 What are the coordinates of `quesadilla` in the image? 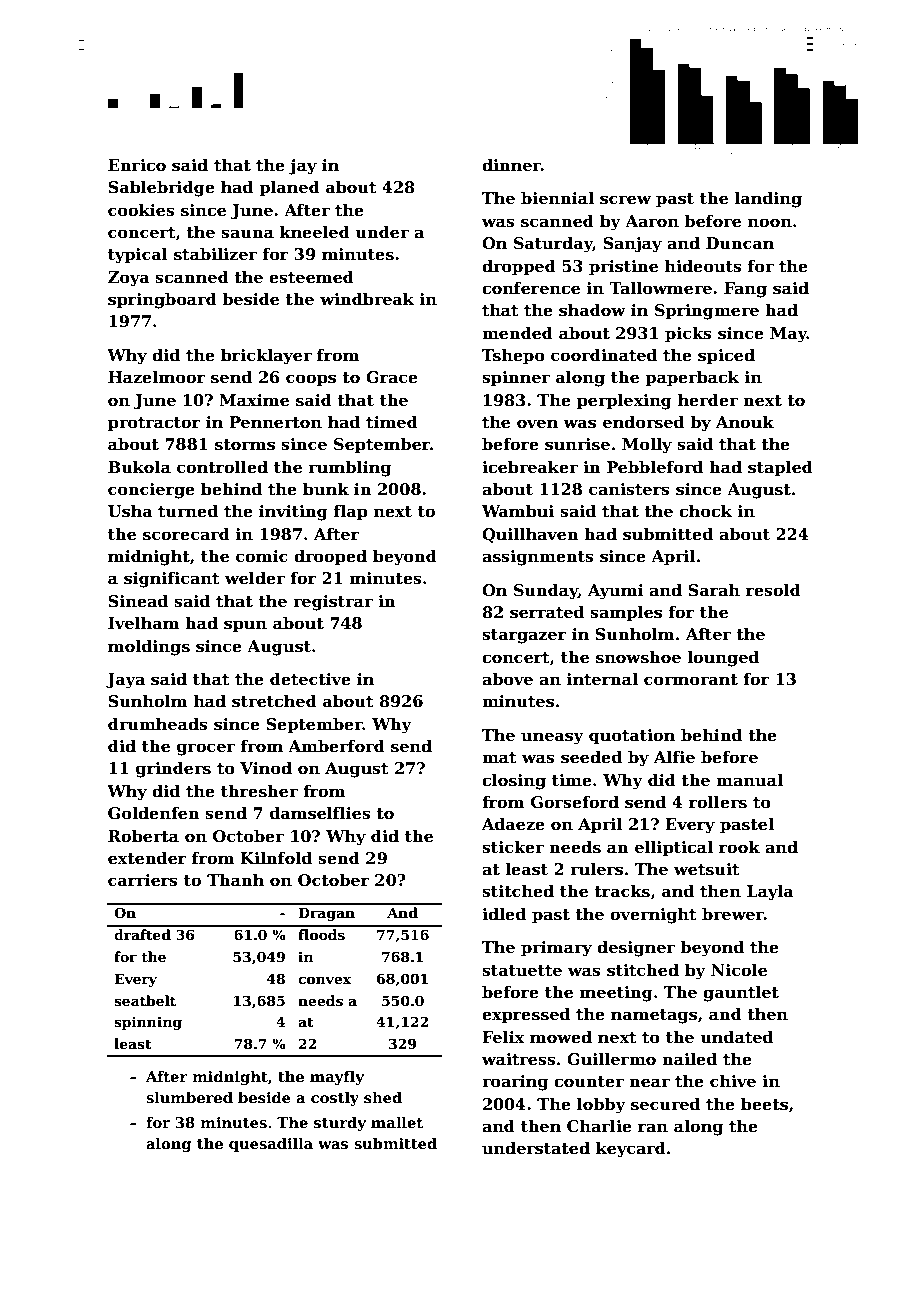 It's located at (271, 1144).
